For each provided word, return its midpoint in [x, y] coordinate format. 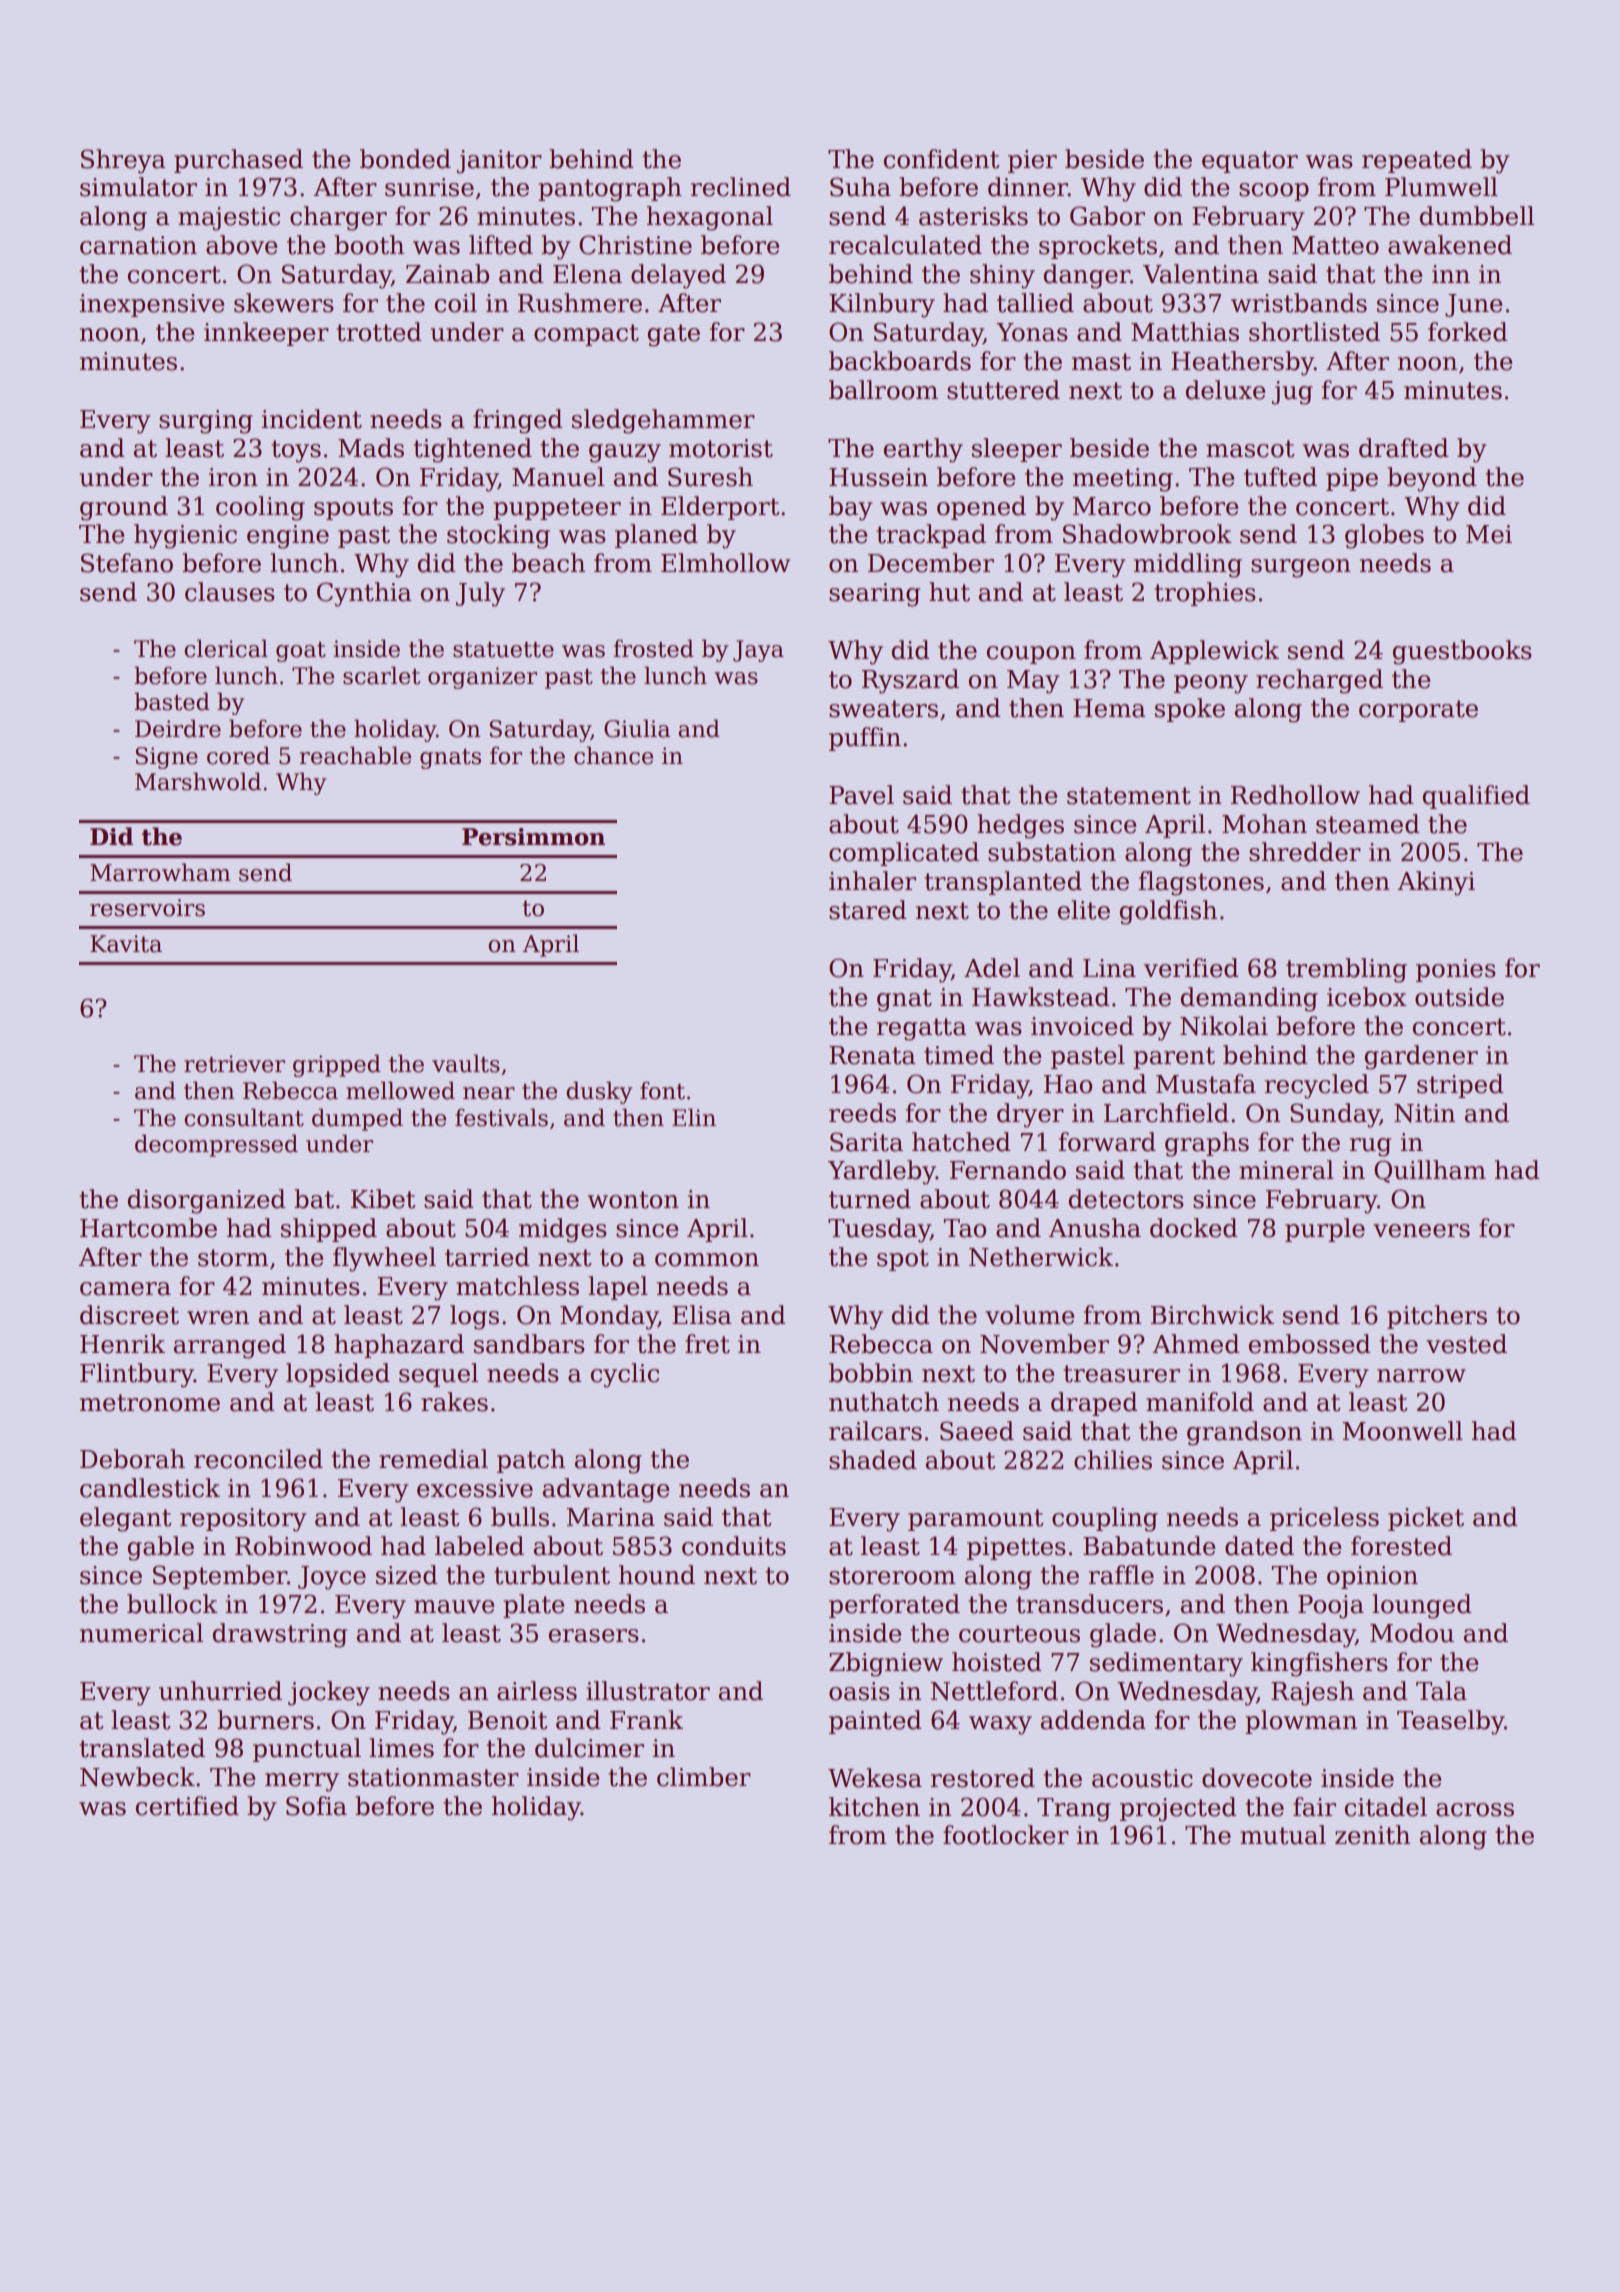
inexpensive [151, 305]
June [1473, 305]
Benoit [508, 1720]
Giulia [637, 728]
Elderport [720, 508]
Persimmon [533, 837]
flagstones [1201, 883]
